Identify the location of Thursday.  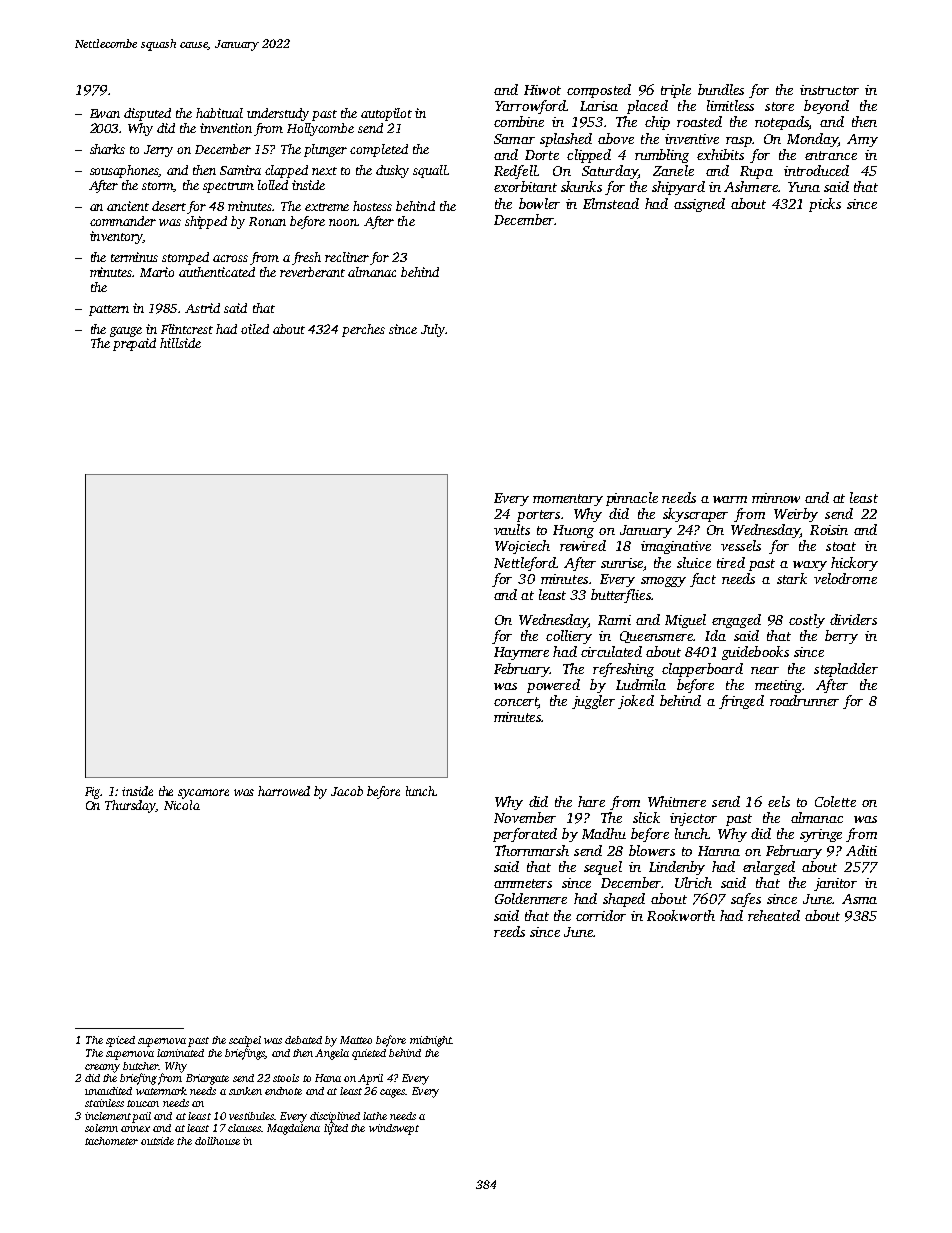
(130, 806).
